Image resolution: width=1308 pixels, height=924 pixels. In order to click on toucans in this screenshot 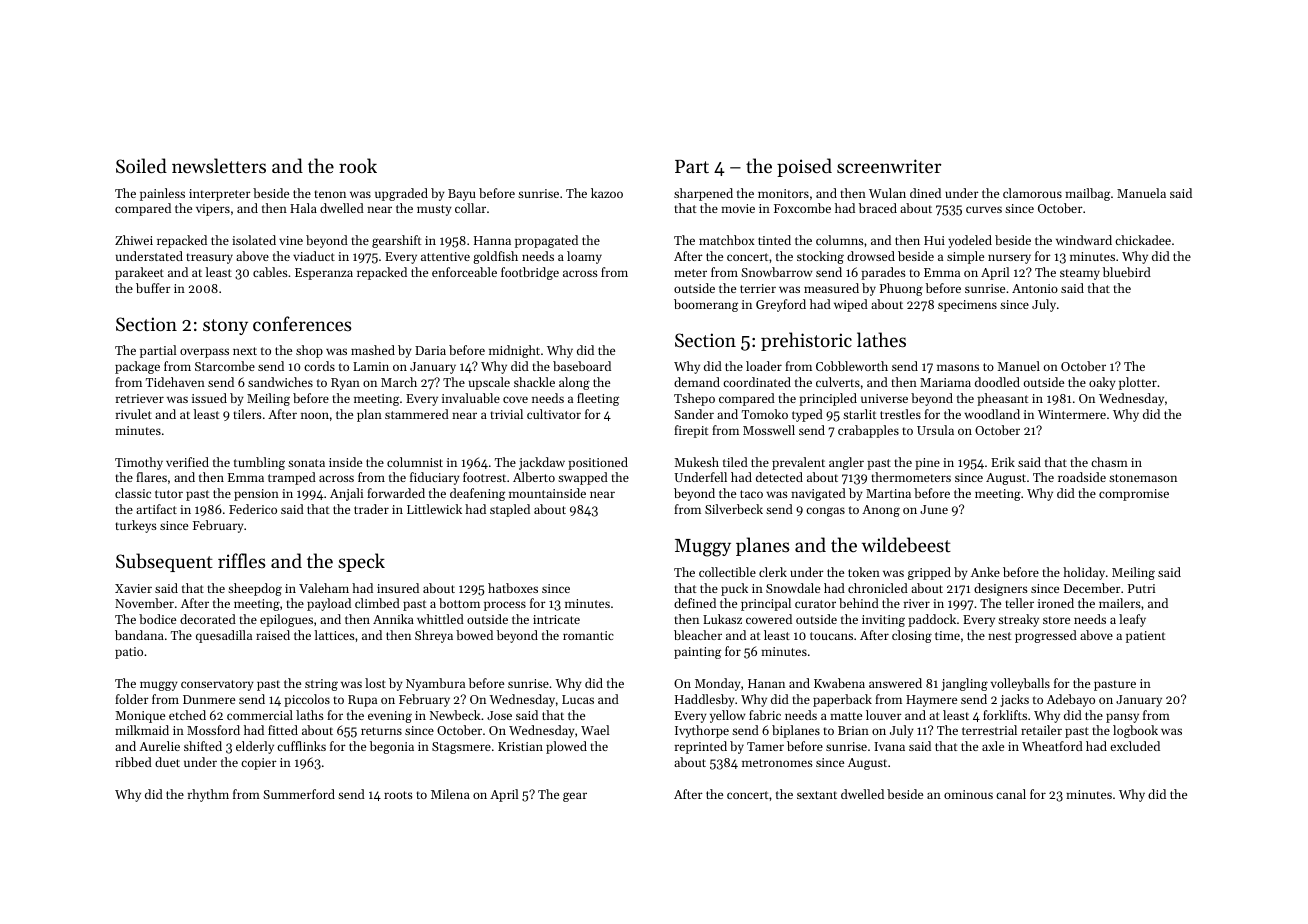, I will do `click(831, 636)`.
